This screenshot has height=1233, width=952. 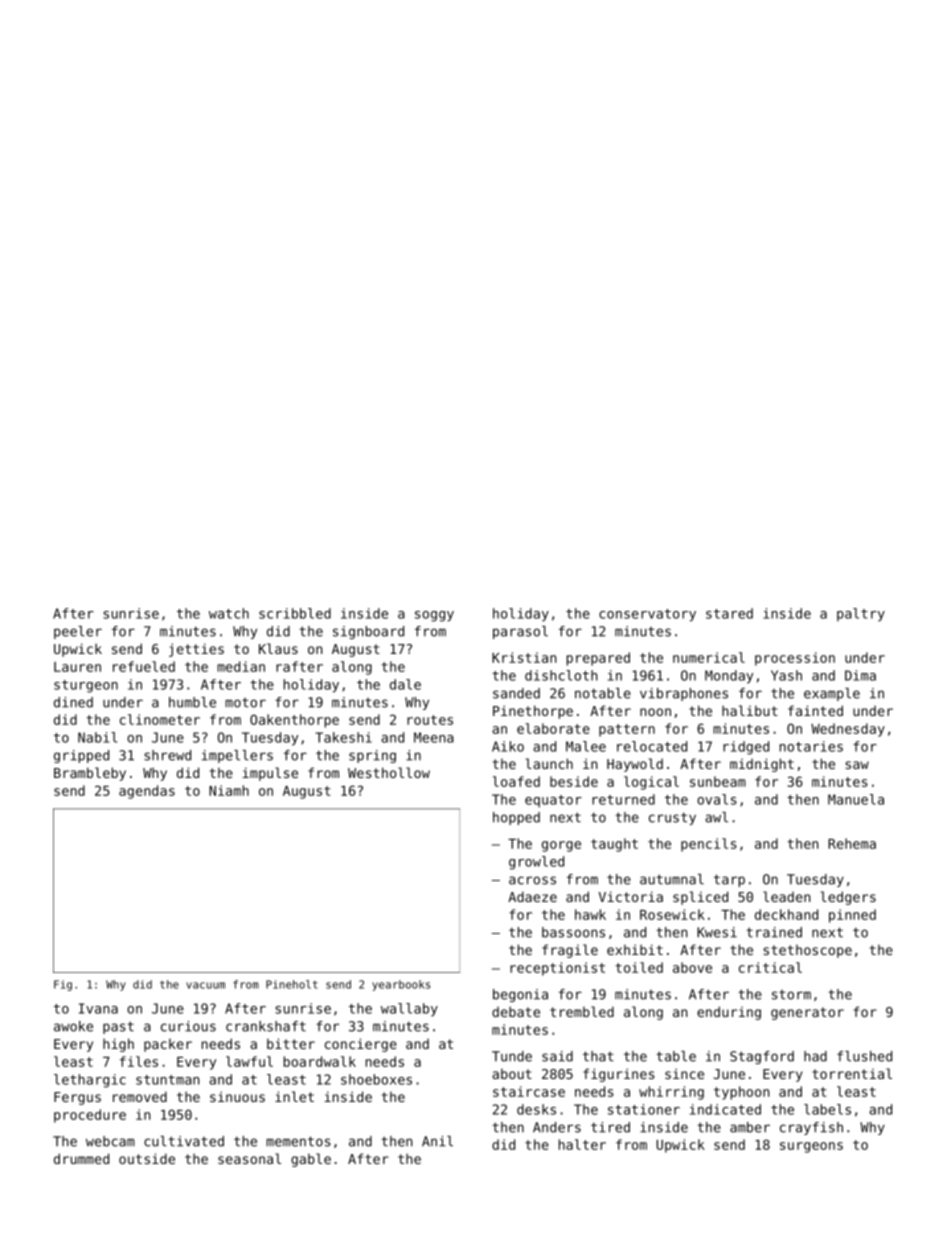 What do you see at coordinates (848, 898) in the screenshot?
I see `ledgers` at bounding box center [848, 898].
